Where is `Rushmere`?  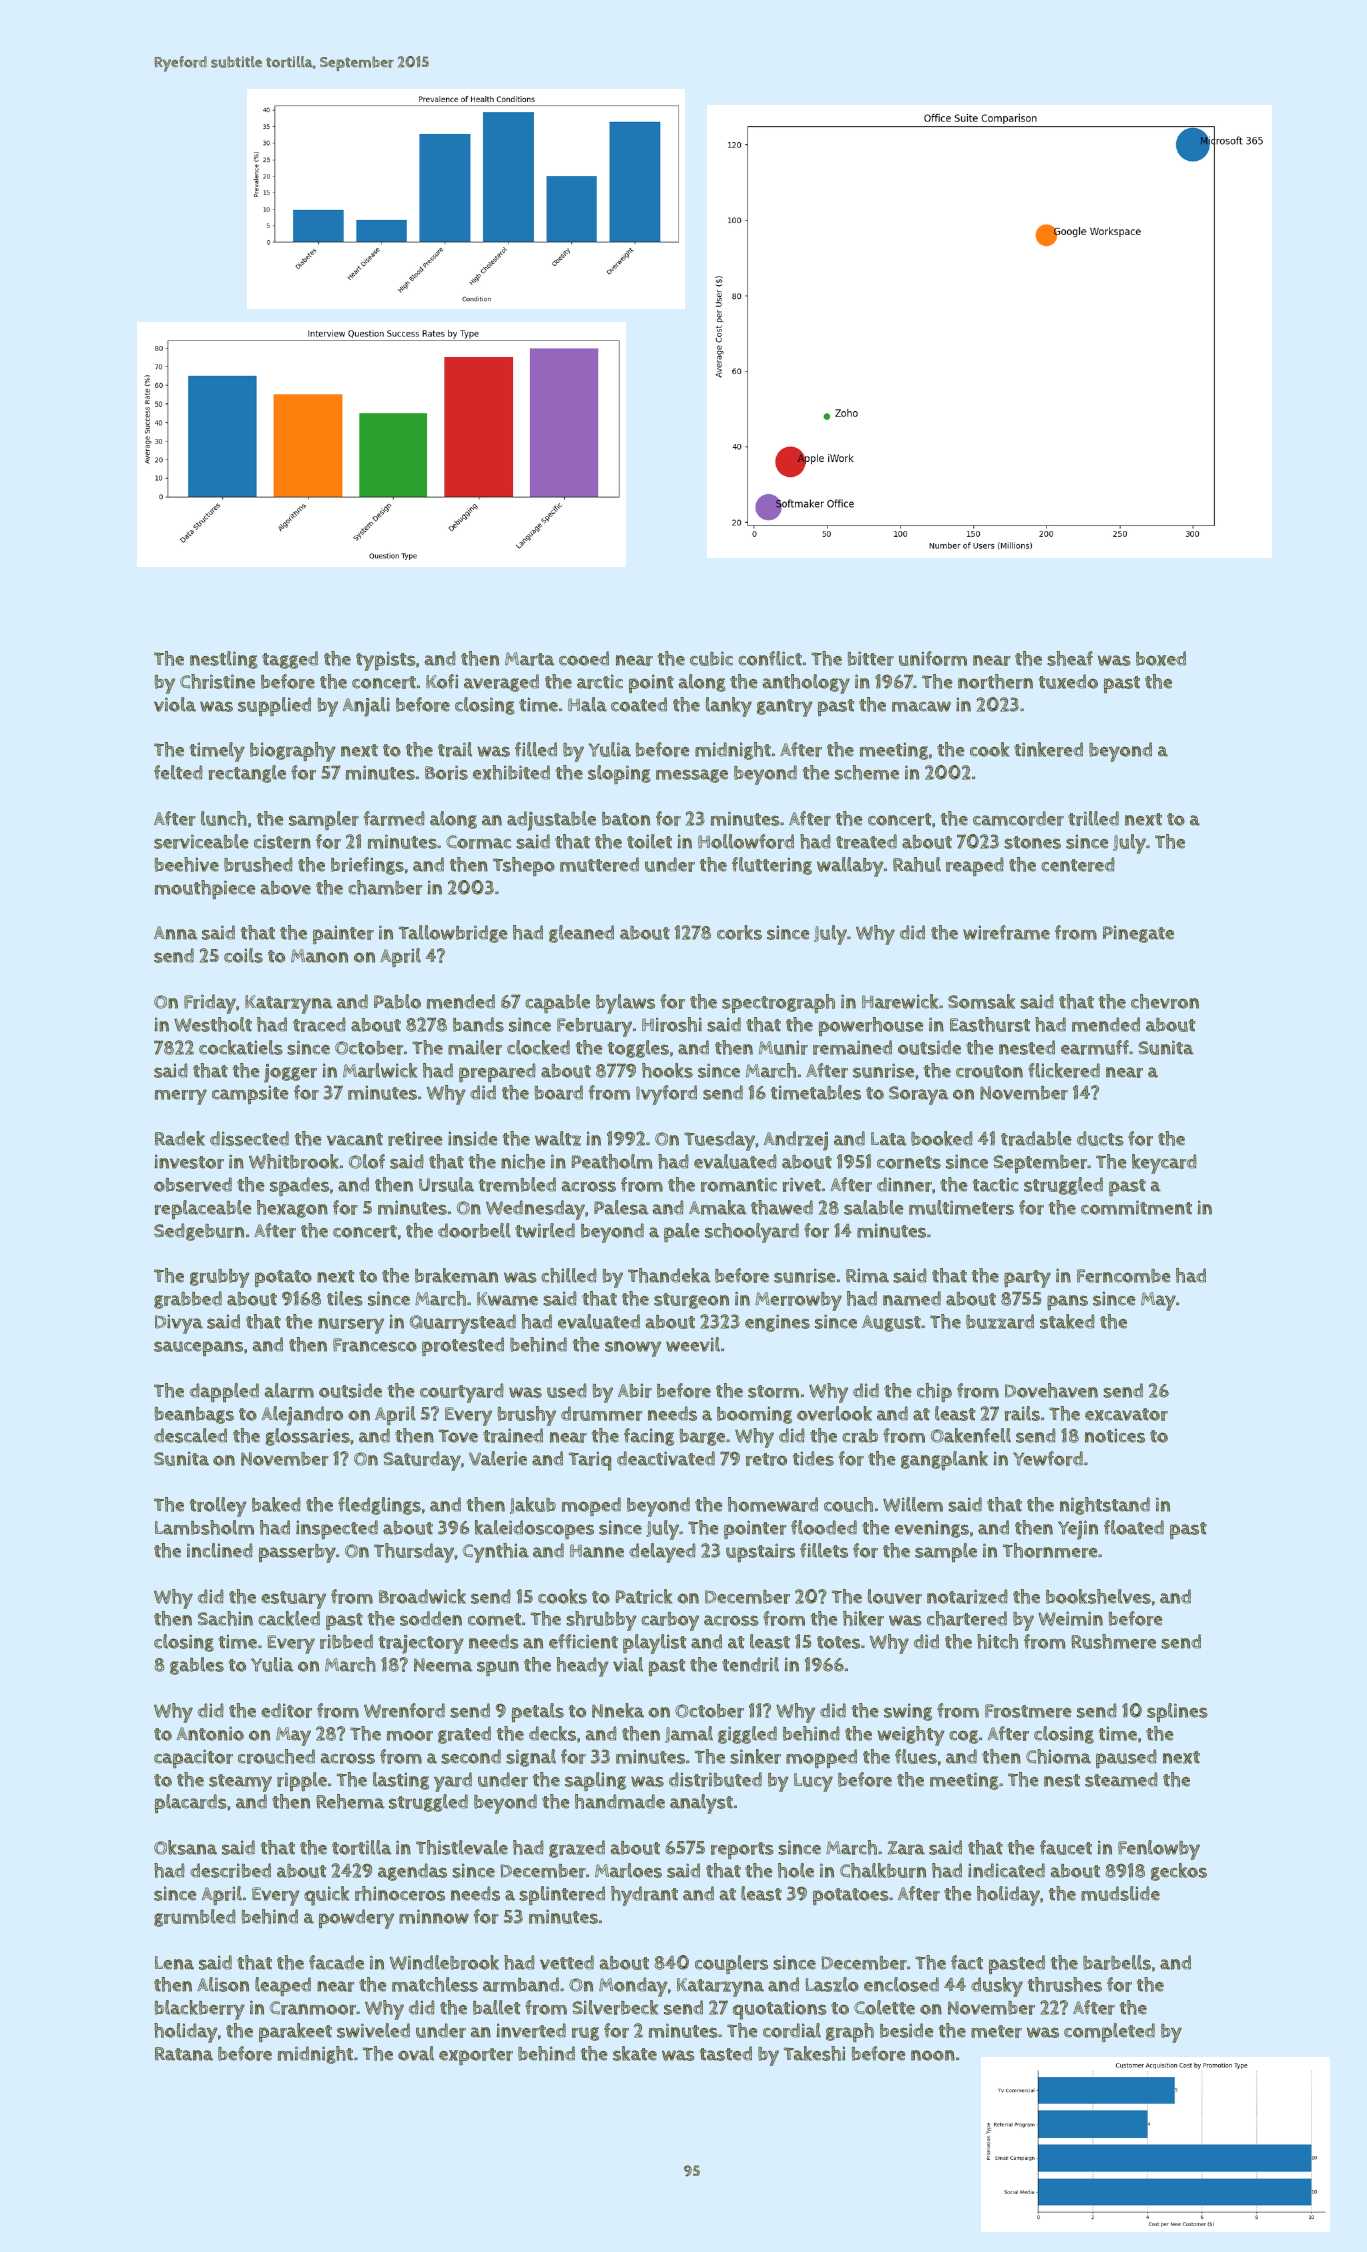 Rushmere is located at coordinates (1113, 1641).
